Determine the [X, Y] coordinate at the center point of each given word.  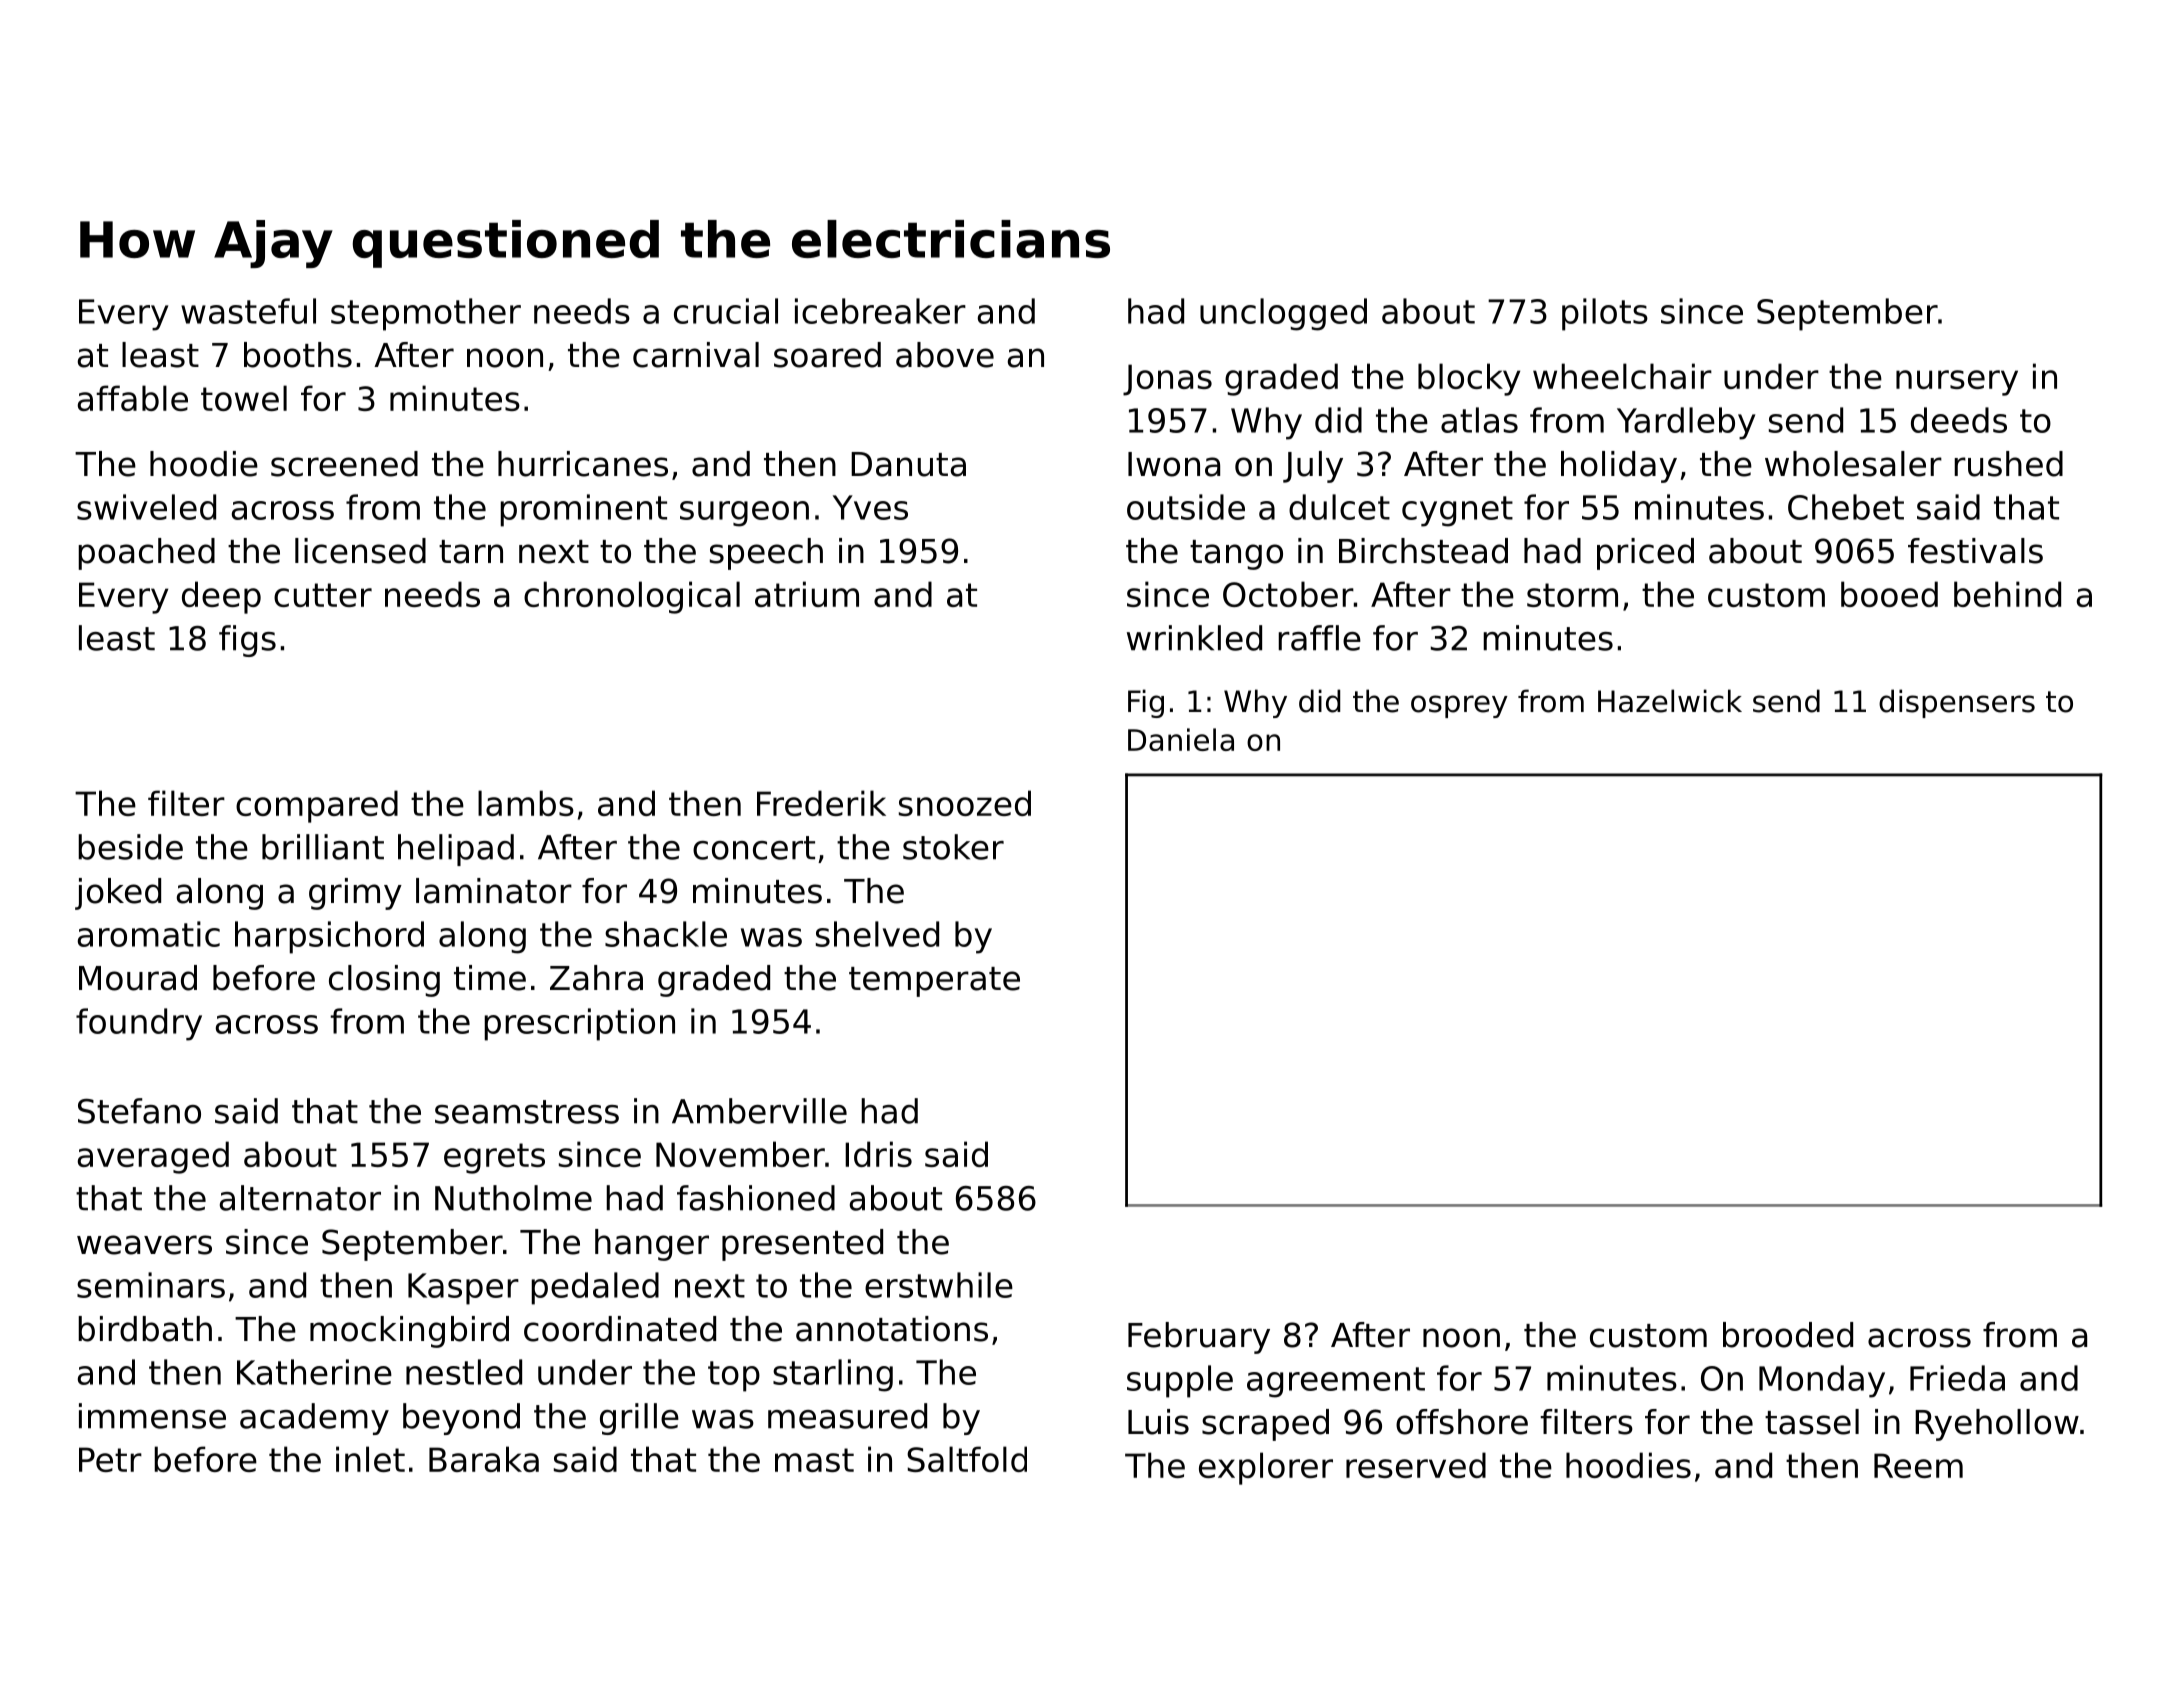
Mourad [138, 978]
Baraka [484, 1459]
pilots [1605, 314]
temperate [934, 982]
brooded [1788, 1335]
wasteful [248, 311]
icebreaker [880, 311]
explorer [1266, 1468]
